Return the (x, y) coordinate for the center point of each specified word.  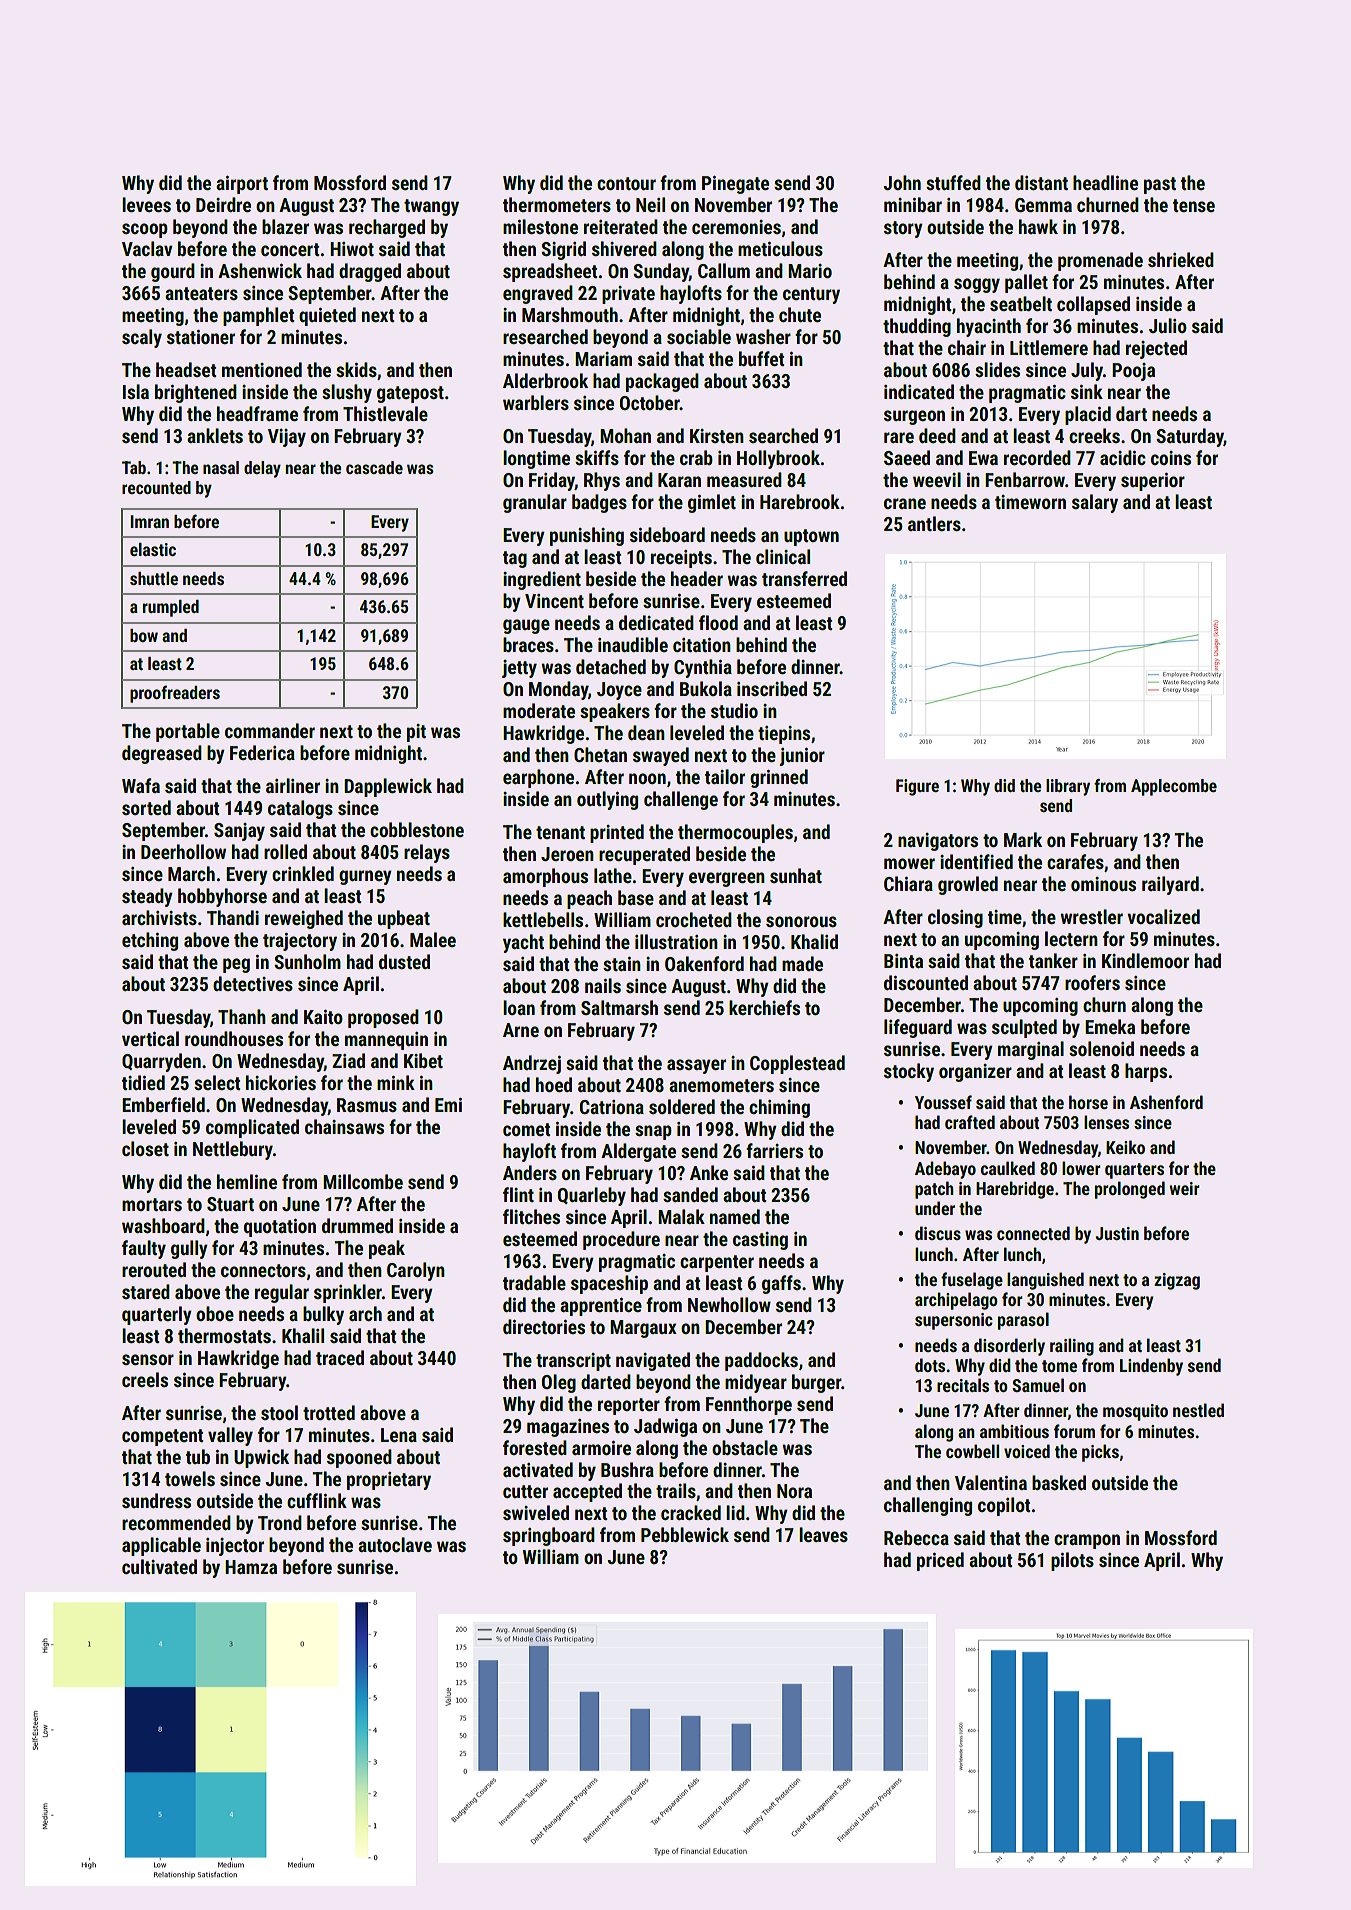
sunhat (796, 875)
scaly (142, 338)
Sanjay (239, 832)
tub (198, 1456)
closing (955, 918)
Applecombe (1174, 787)
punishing (587, 536)
